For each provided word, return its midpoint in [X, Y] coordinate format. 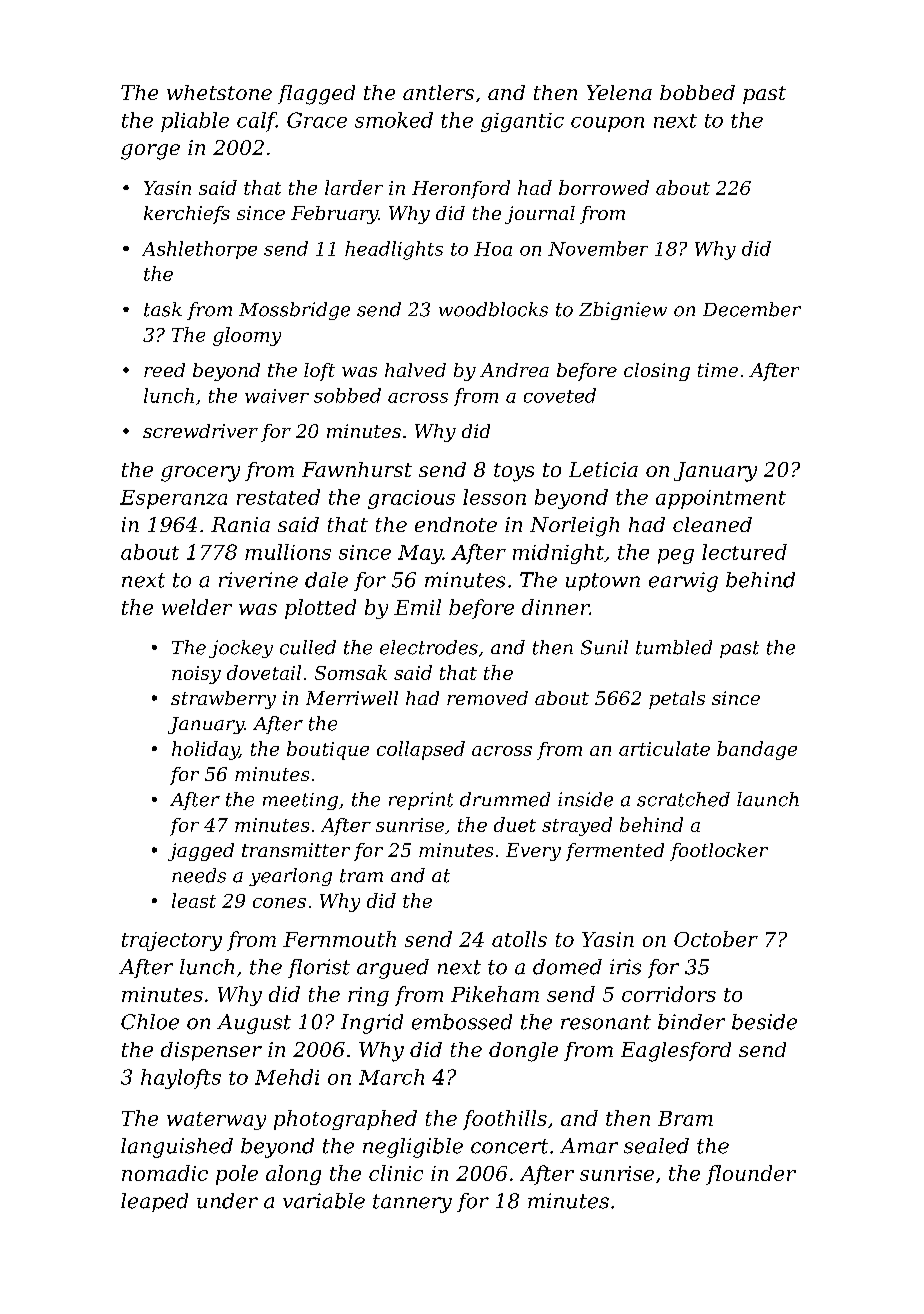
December [752, 309]
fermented [615, 852]
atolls [519, 939]
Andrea [514, 370]
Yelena [619, 92]
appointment [721, 499]
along [293, 1175]
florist [319, 968]
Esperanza [173, 499]
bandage [757, 750]
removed [487, 698]
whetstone [219, 92]
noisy [196, 675]
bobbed [697, 92]
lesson [494, 497]
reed [164, 370]
